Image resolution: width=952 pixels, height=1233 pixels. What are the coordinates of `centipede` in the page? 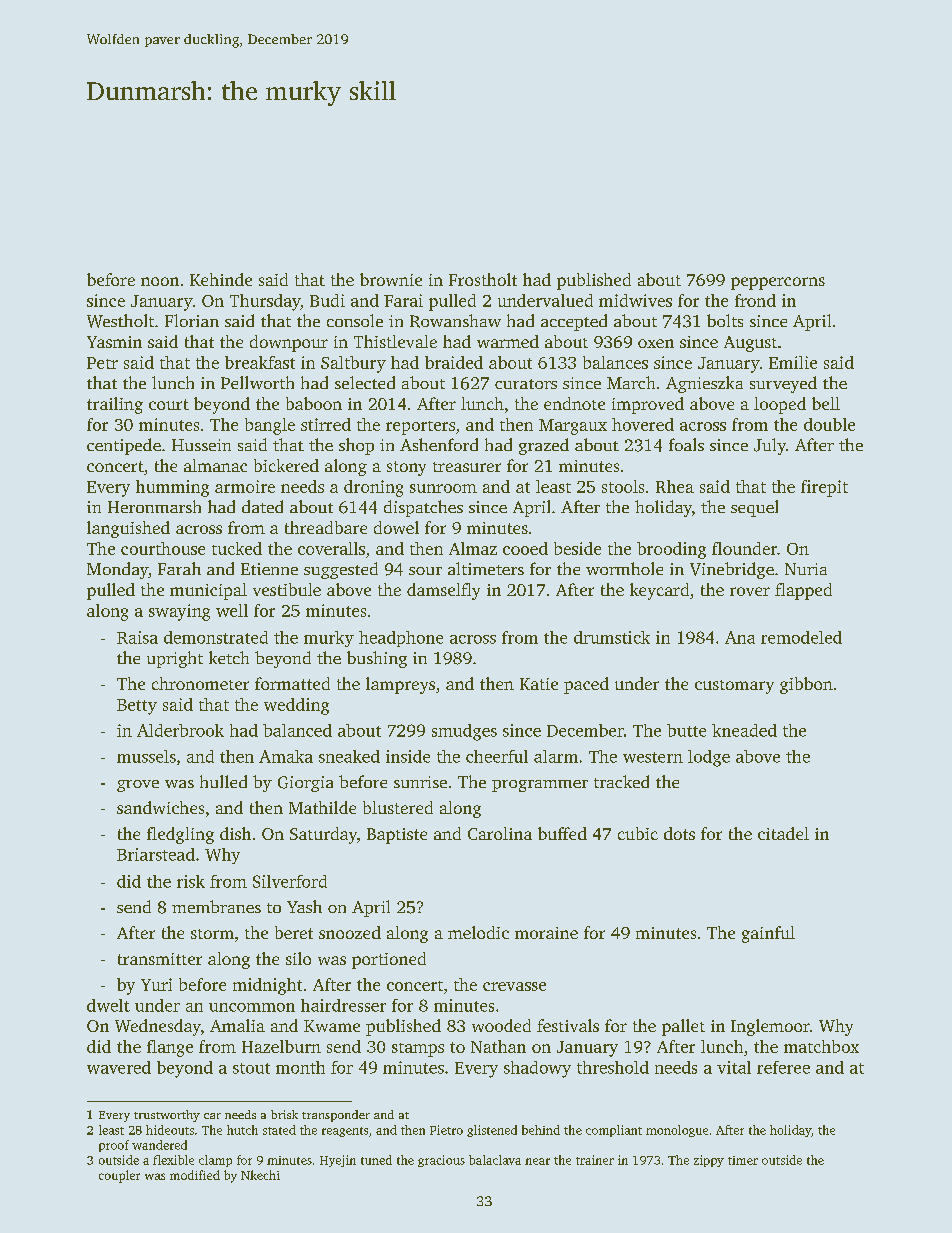 It's located at (124, 446).
